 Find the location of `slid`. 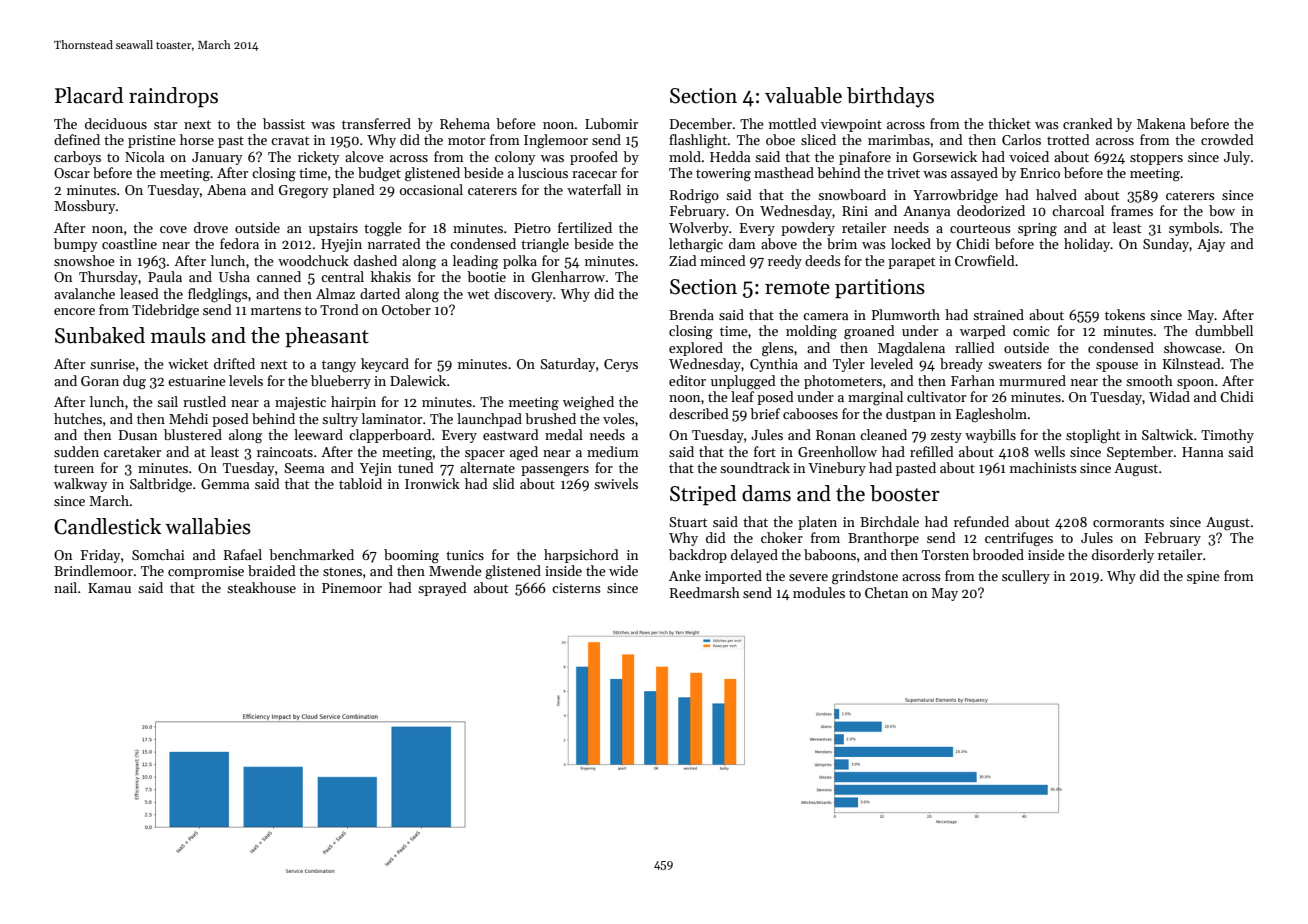

slid is located at coordinates (504, 483).
